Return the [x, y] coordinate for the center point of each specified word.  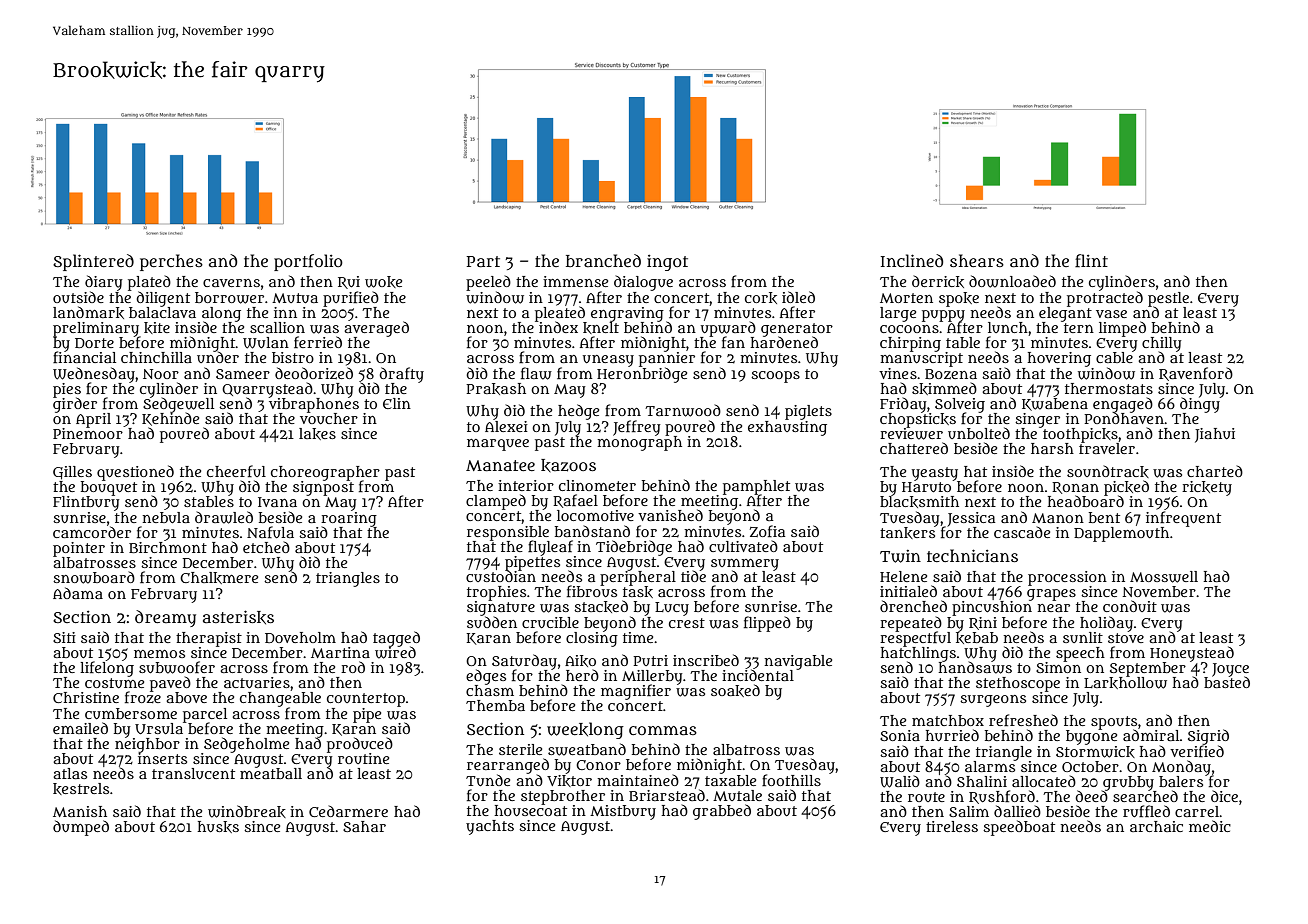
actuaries [257, 682]
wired [395, 652]
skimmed [944, 388]
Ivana [277, 502]
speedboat [1019, 828]
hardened [784, 342]
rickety [1207, 488]
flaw [536, 373]
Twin [900, 556]
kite [157, 328]
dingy [1201, 405]
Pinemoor [88, 433]
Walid [900, 781]
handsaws [975, 668]
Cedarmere [348, 811]
